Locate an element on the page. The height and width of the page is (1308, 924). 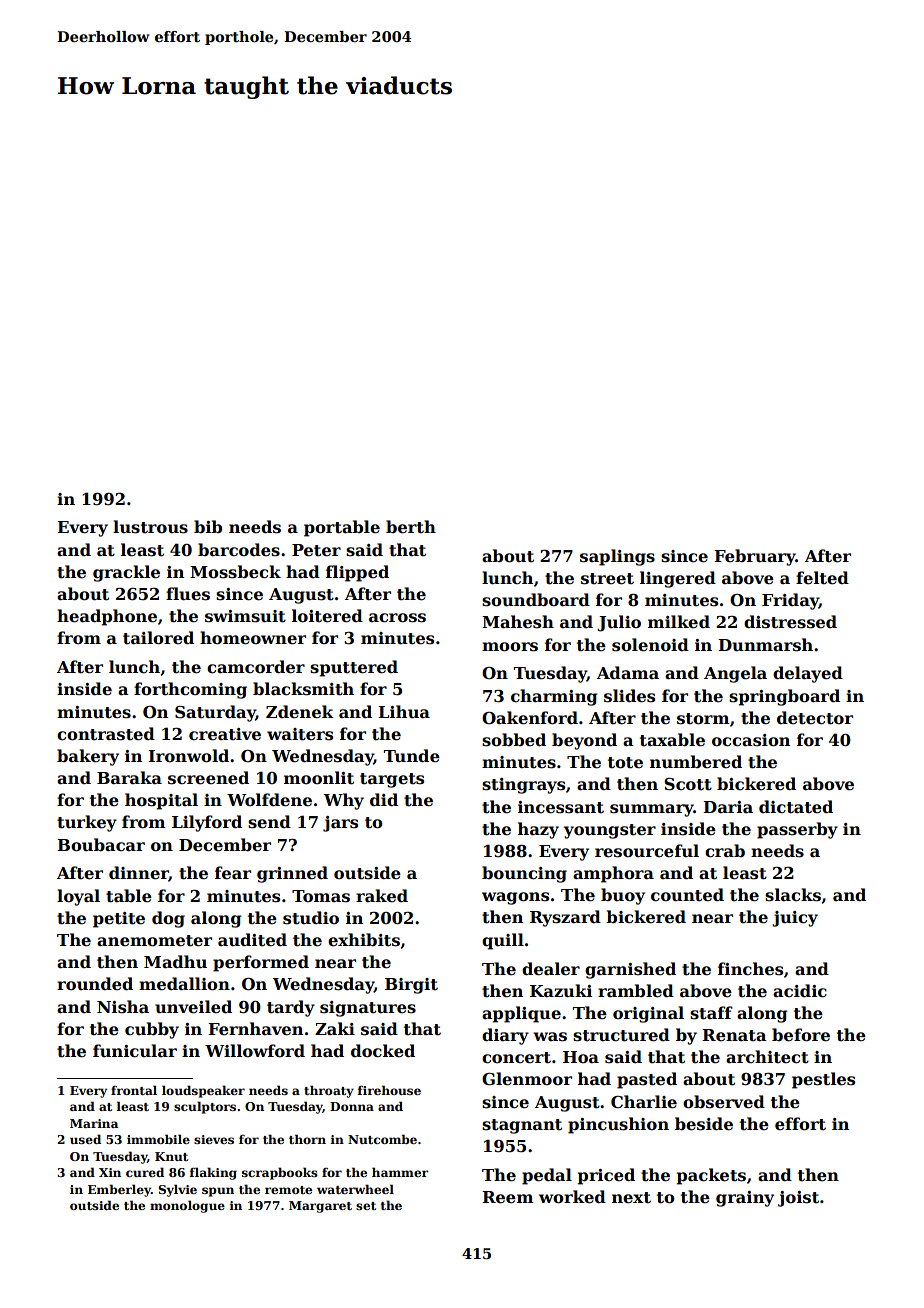
slacks is located at coordinates (793, 895).
